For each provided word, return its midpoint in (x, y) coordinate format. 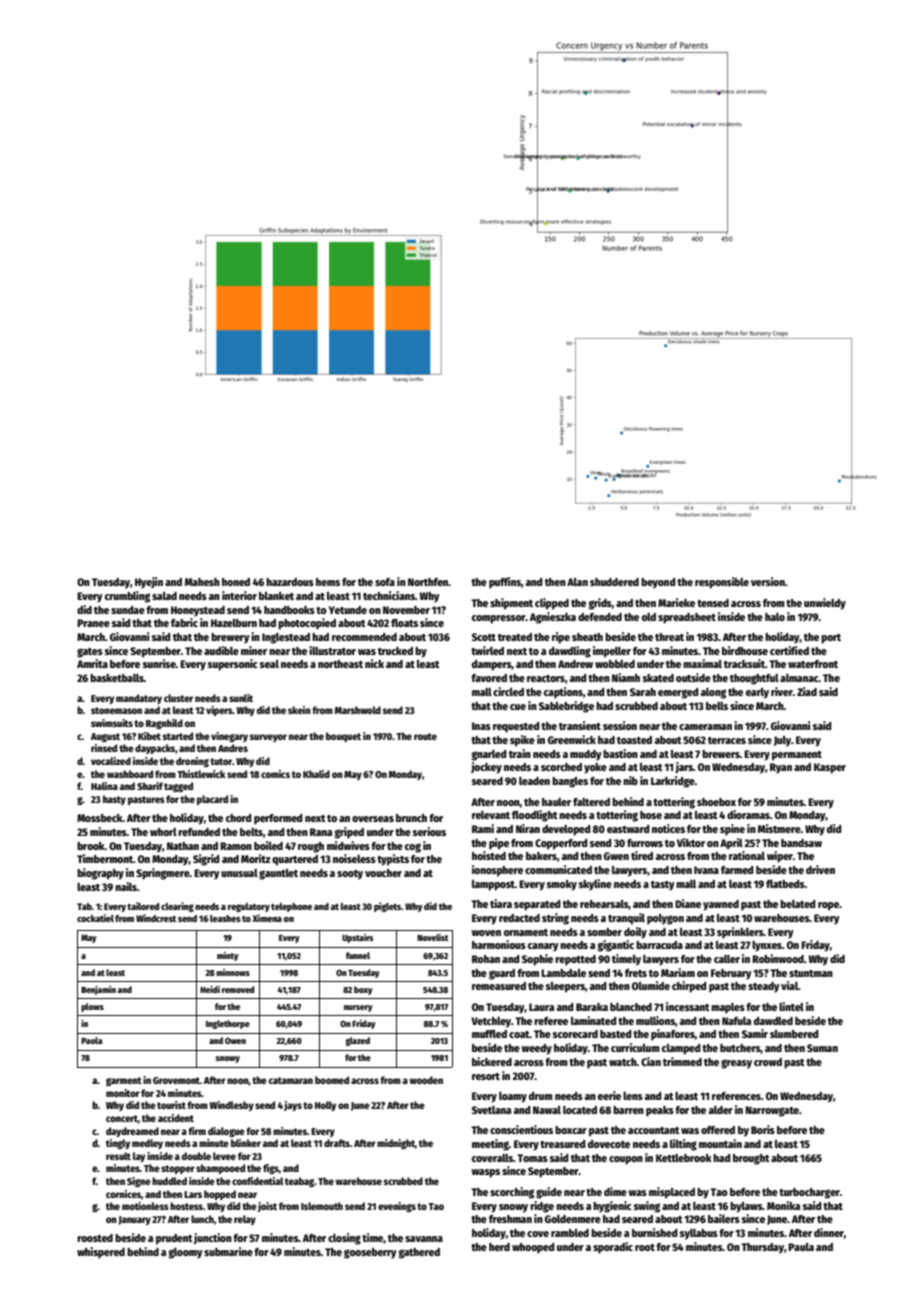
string (555, 919)
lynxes (767, 946)
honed (236, 582)
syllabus (699, 1234)
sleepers (565, 987)
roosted (95, 1238)
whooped (533, 1248)
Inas (481, 726)
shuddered (614, 582)
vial (789, 985)
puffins (505, 583)
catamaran (291, 1080)
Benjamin (98, 990)
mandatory (139, 699)
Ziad (807, 691)
